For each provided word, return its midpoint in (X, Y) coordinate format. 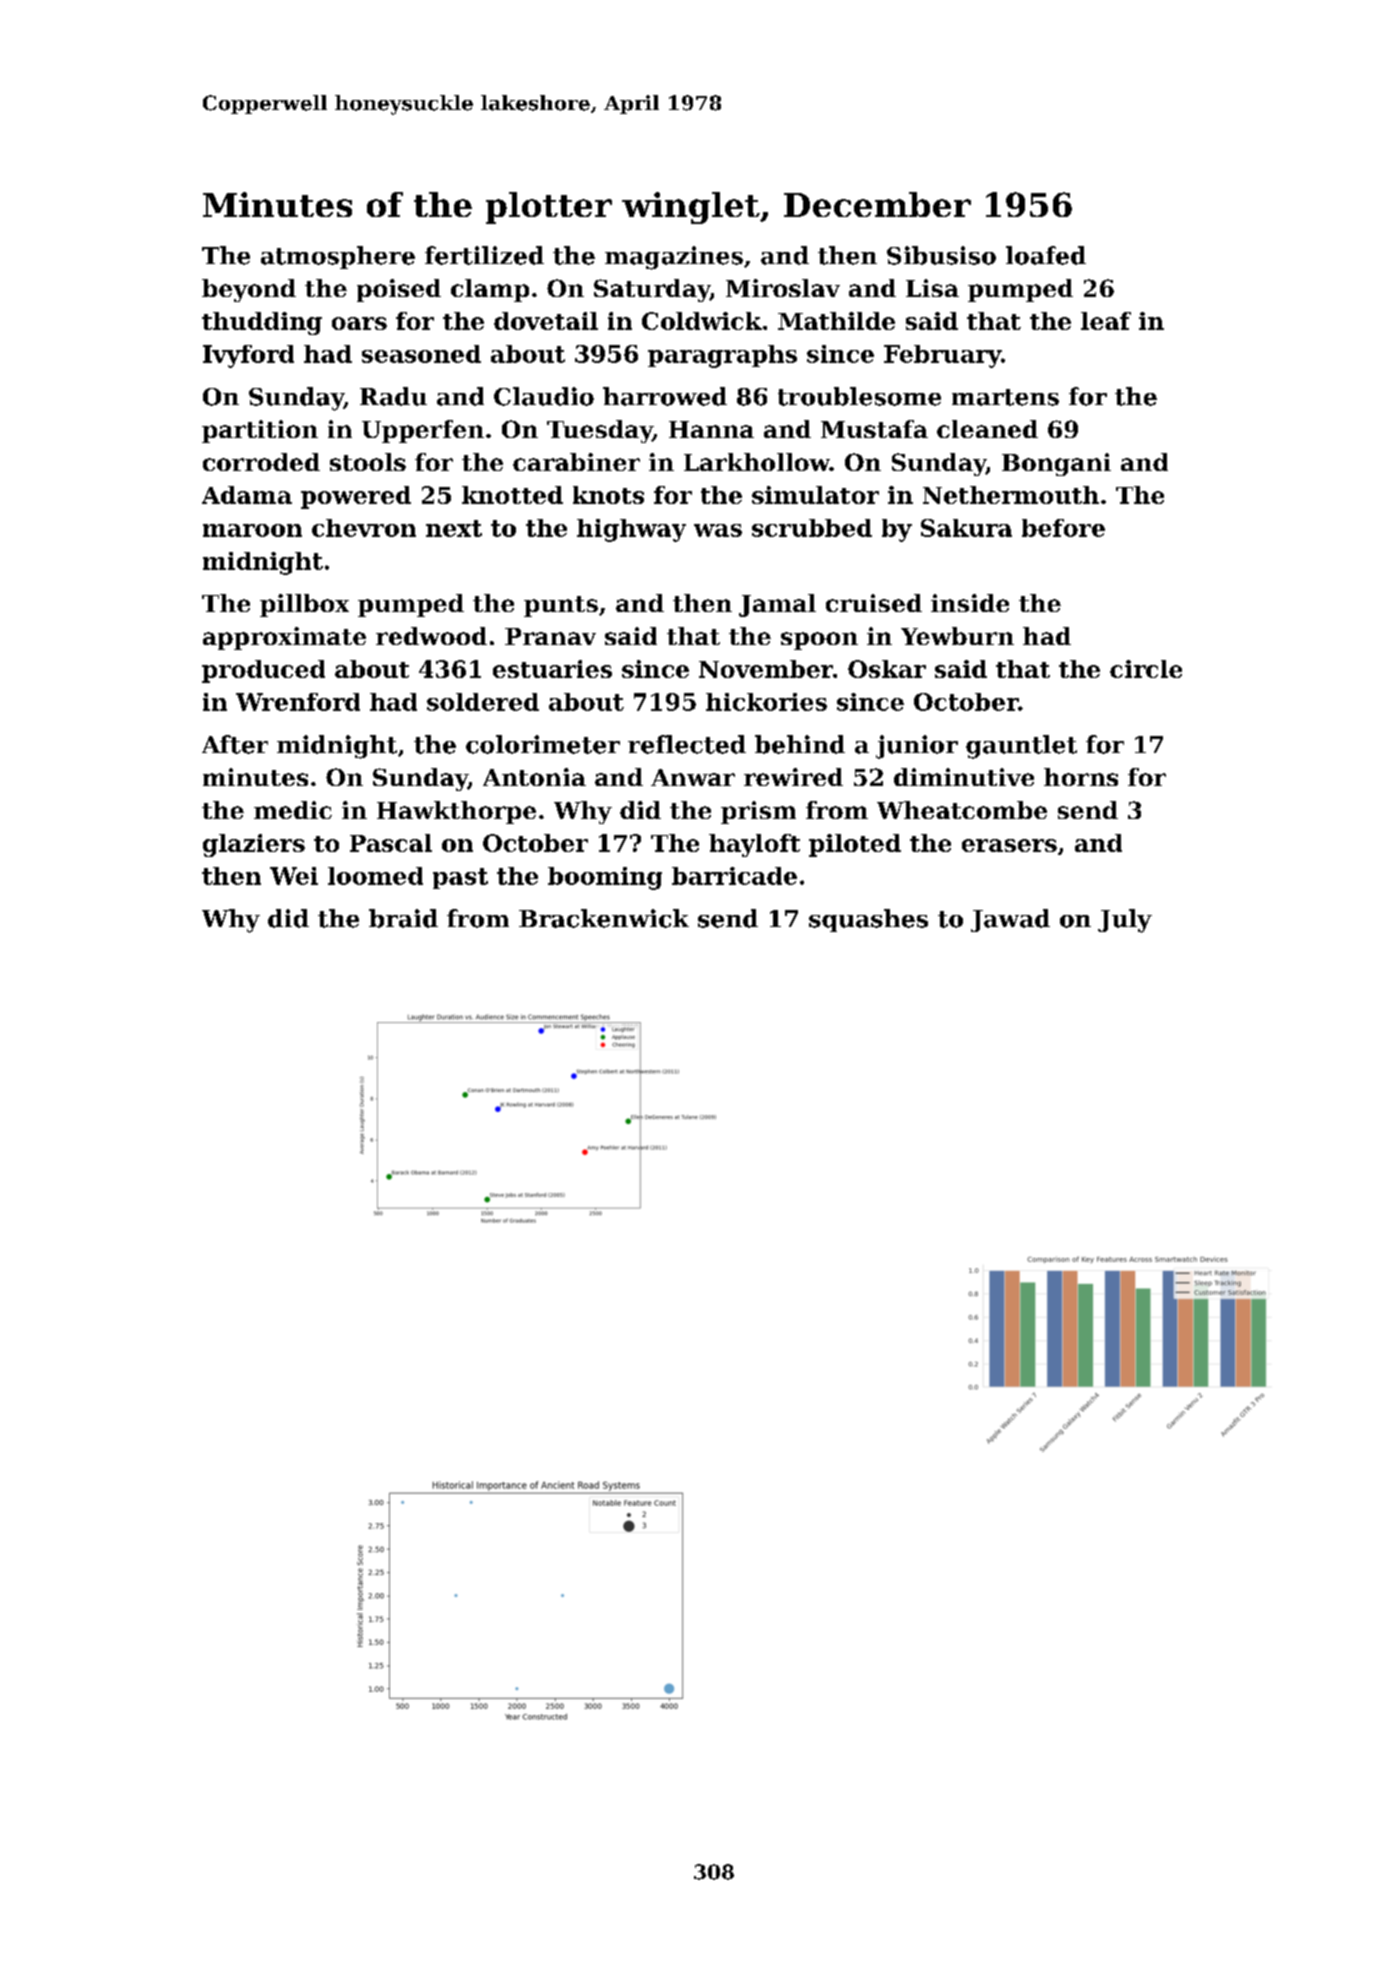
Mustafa (874, 429)
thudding (262, 323)
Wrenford (298, 702)
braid (403, 918)
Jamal (777, 605)
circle (1146, 669)
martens (1005, 397)
